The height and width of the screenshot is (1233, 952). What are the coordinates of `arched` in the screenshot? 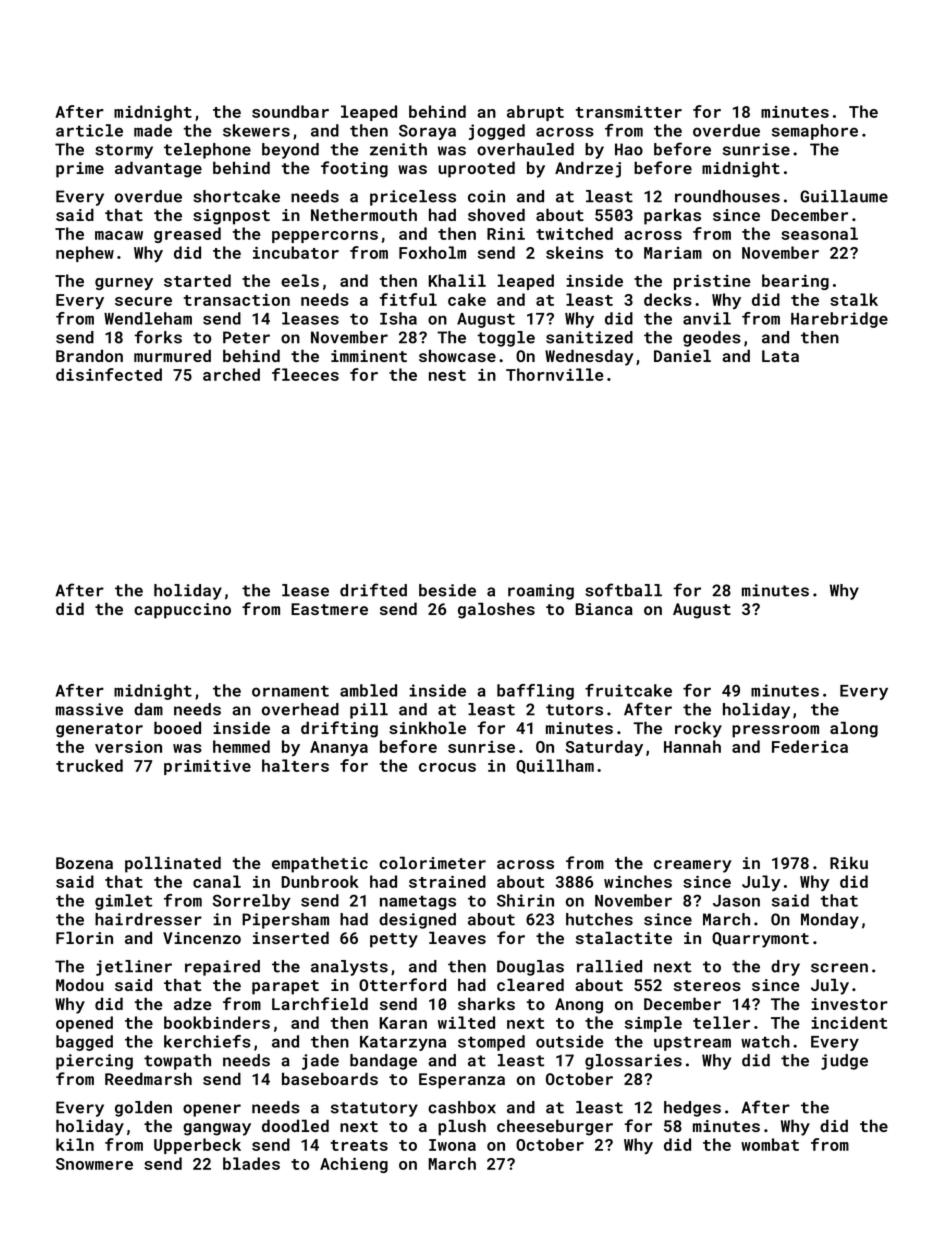 It's located at (231, 374).
